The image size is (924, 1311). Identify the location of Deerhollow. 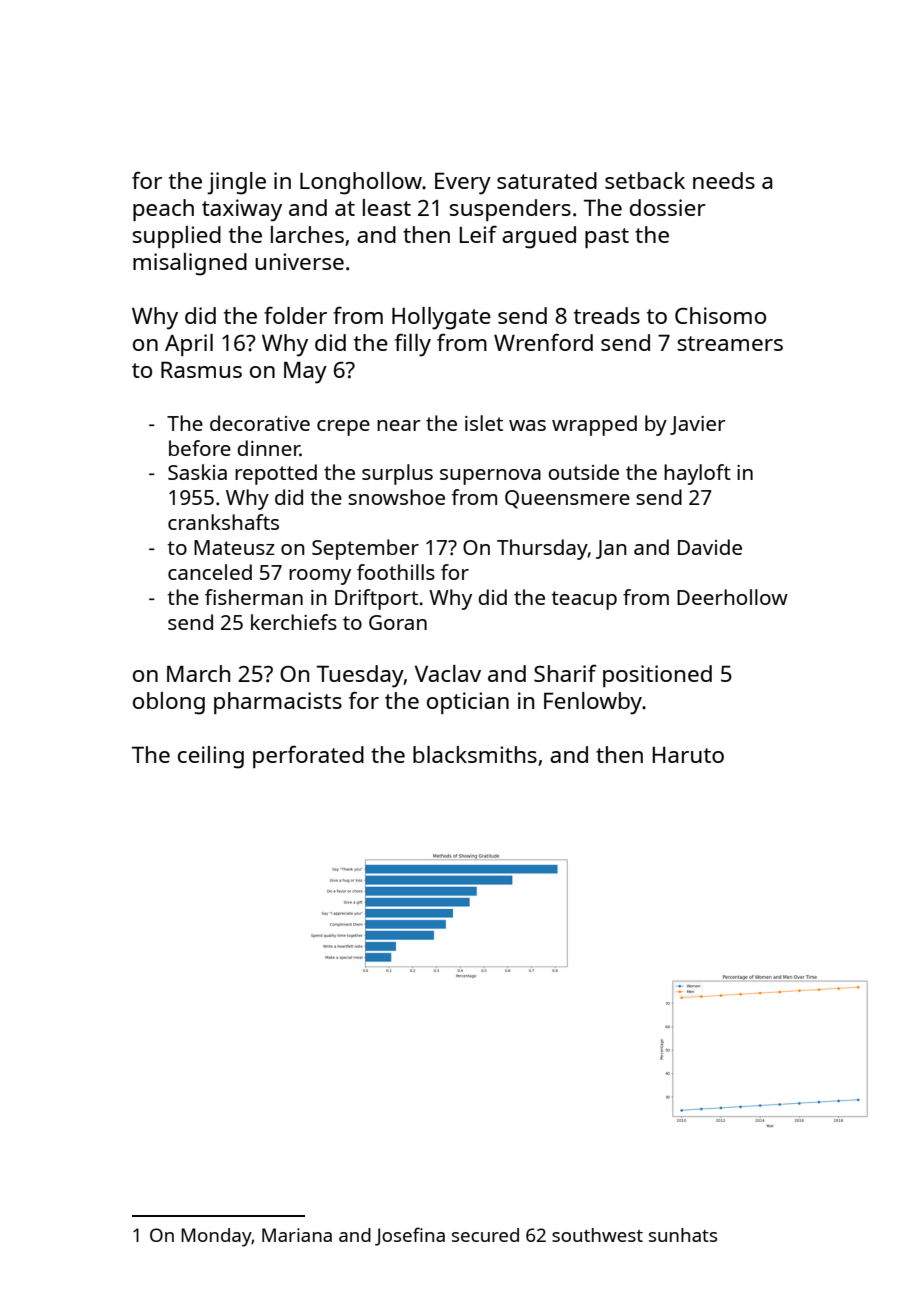
(732, 597).
